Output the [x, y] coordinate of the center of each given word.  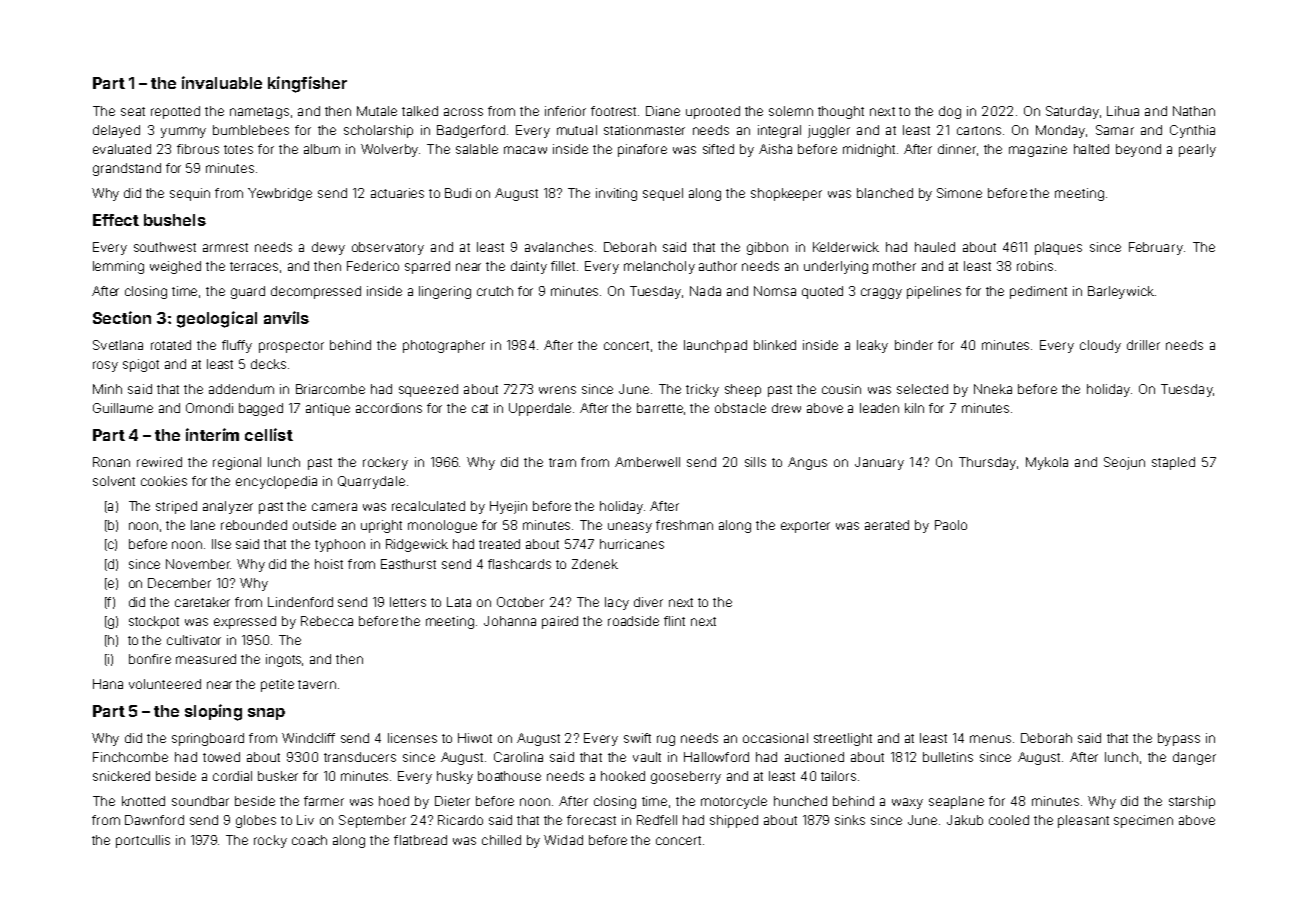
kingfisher [307, 84]
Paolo [951, 525]
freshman [684, 525]
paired [560, 622]
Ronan [111, 462]
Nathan [1194, 111]
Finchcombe [130, 757]
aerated [887, 525]
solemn [791, 111]
